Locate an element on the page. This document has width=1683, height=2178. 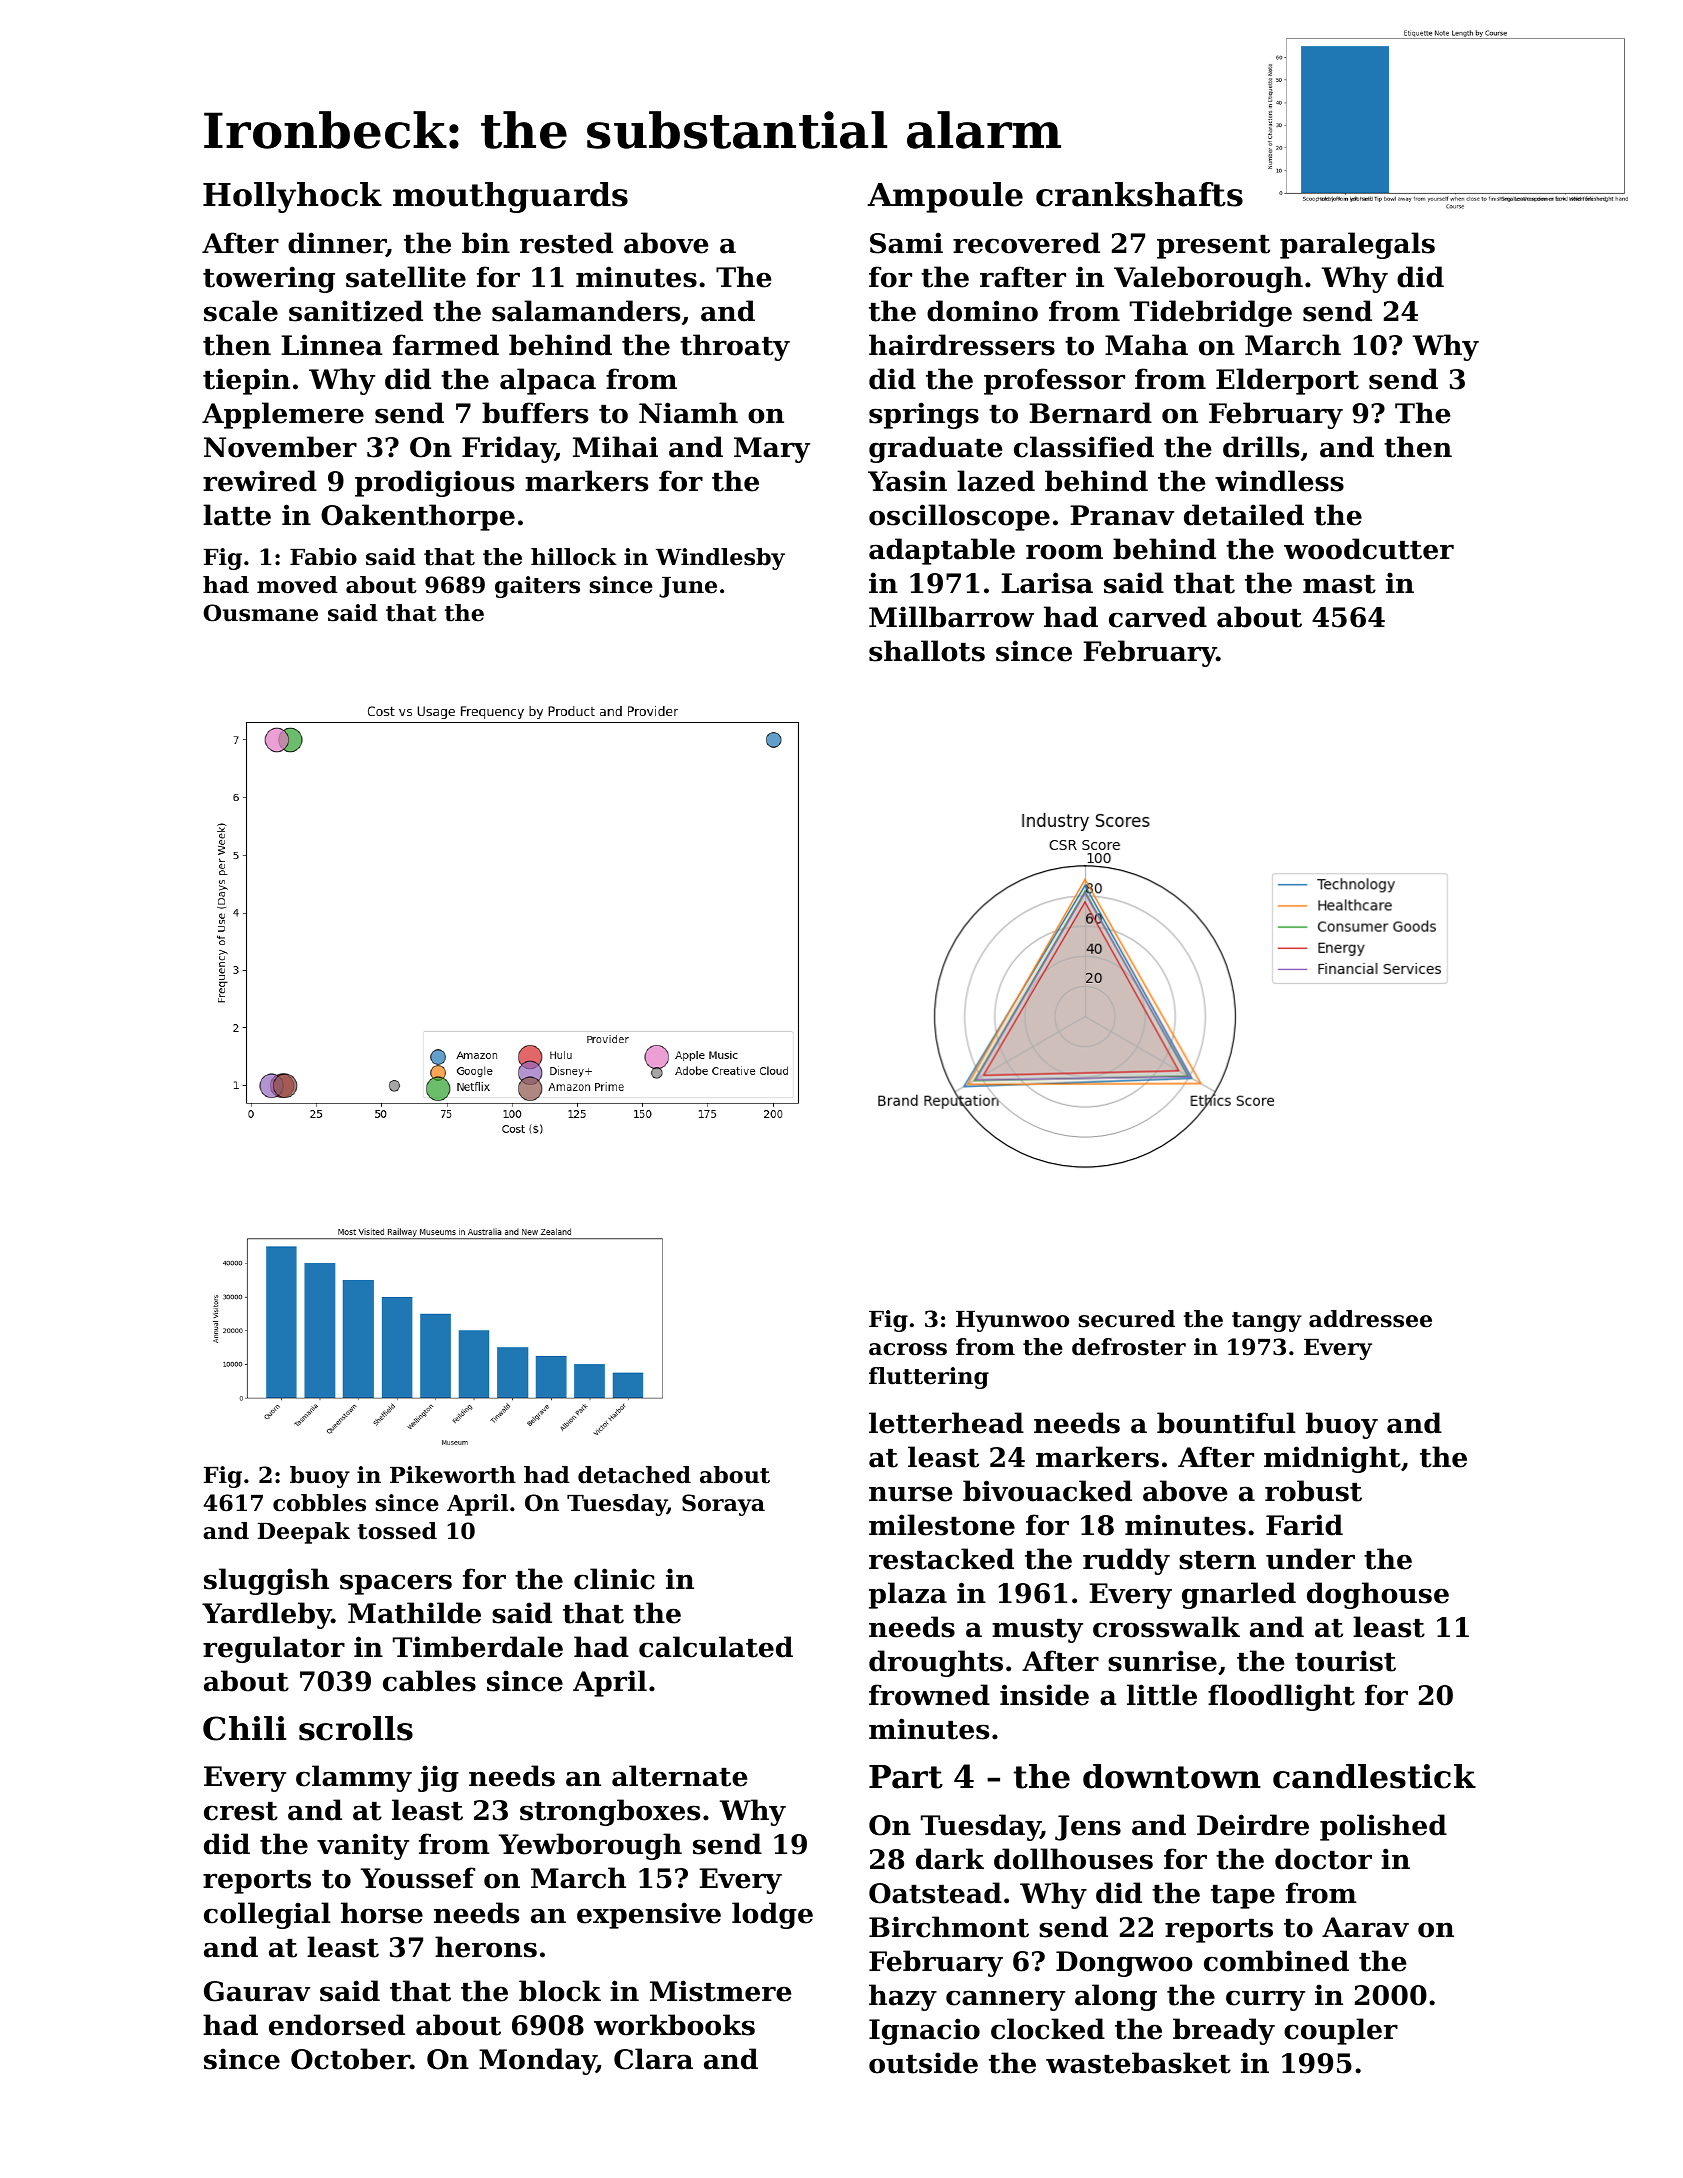
Ousmane is located at coordinates (260, 613).
